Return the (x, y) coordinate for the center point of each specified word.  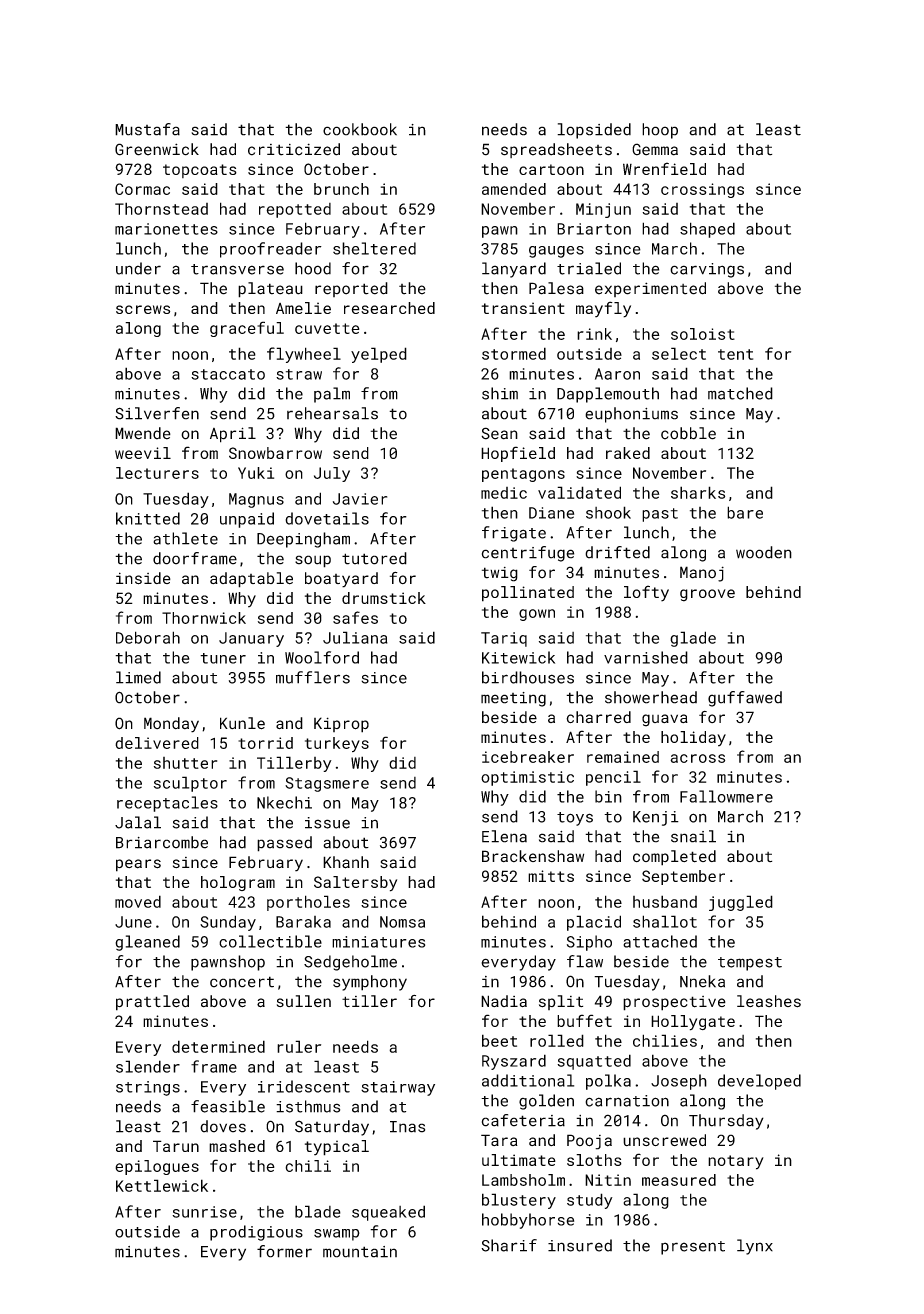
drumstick (384, 598)
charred (598, 717)
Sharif (509, 1245)
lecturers (157, 473)
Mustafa (147, 129)
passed (284, 844)
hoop (660, 131)
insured (580, 1245)
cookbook (360, 129)
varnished (646, 657)
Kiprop (341, 725)
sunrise (204, 1212)
